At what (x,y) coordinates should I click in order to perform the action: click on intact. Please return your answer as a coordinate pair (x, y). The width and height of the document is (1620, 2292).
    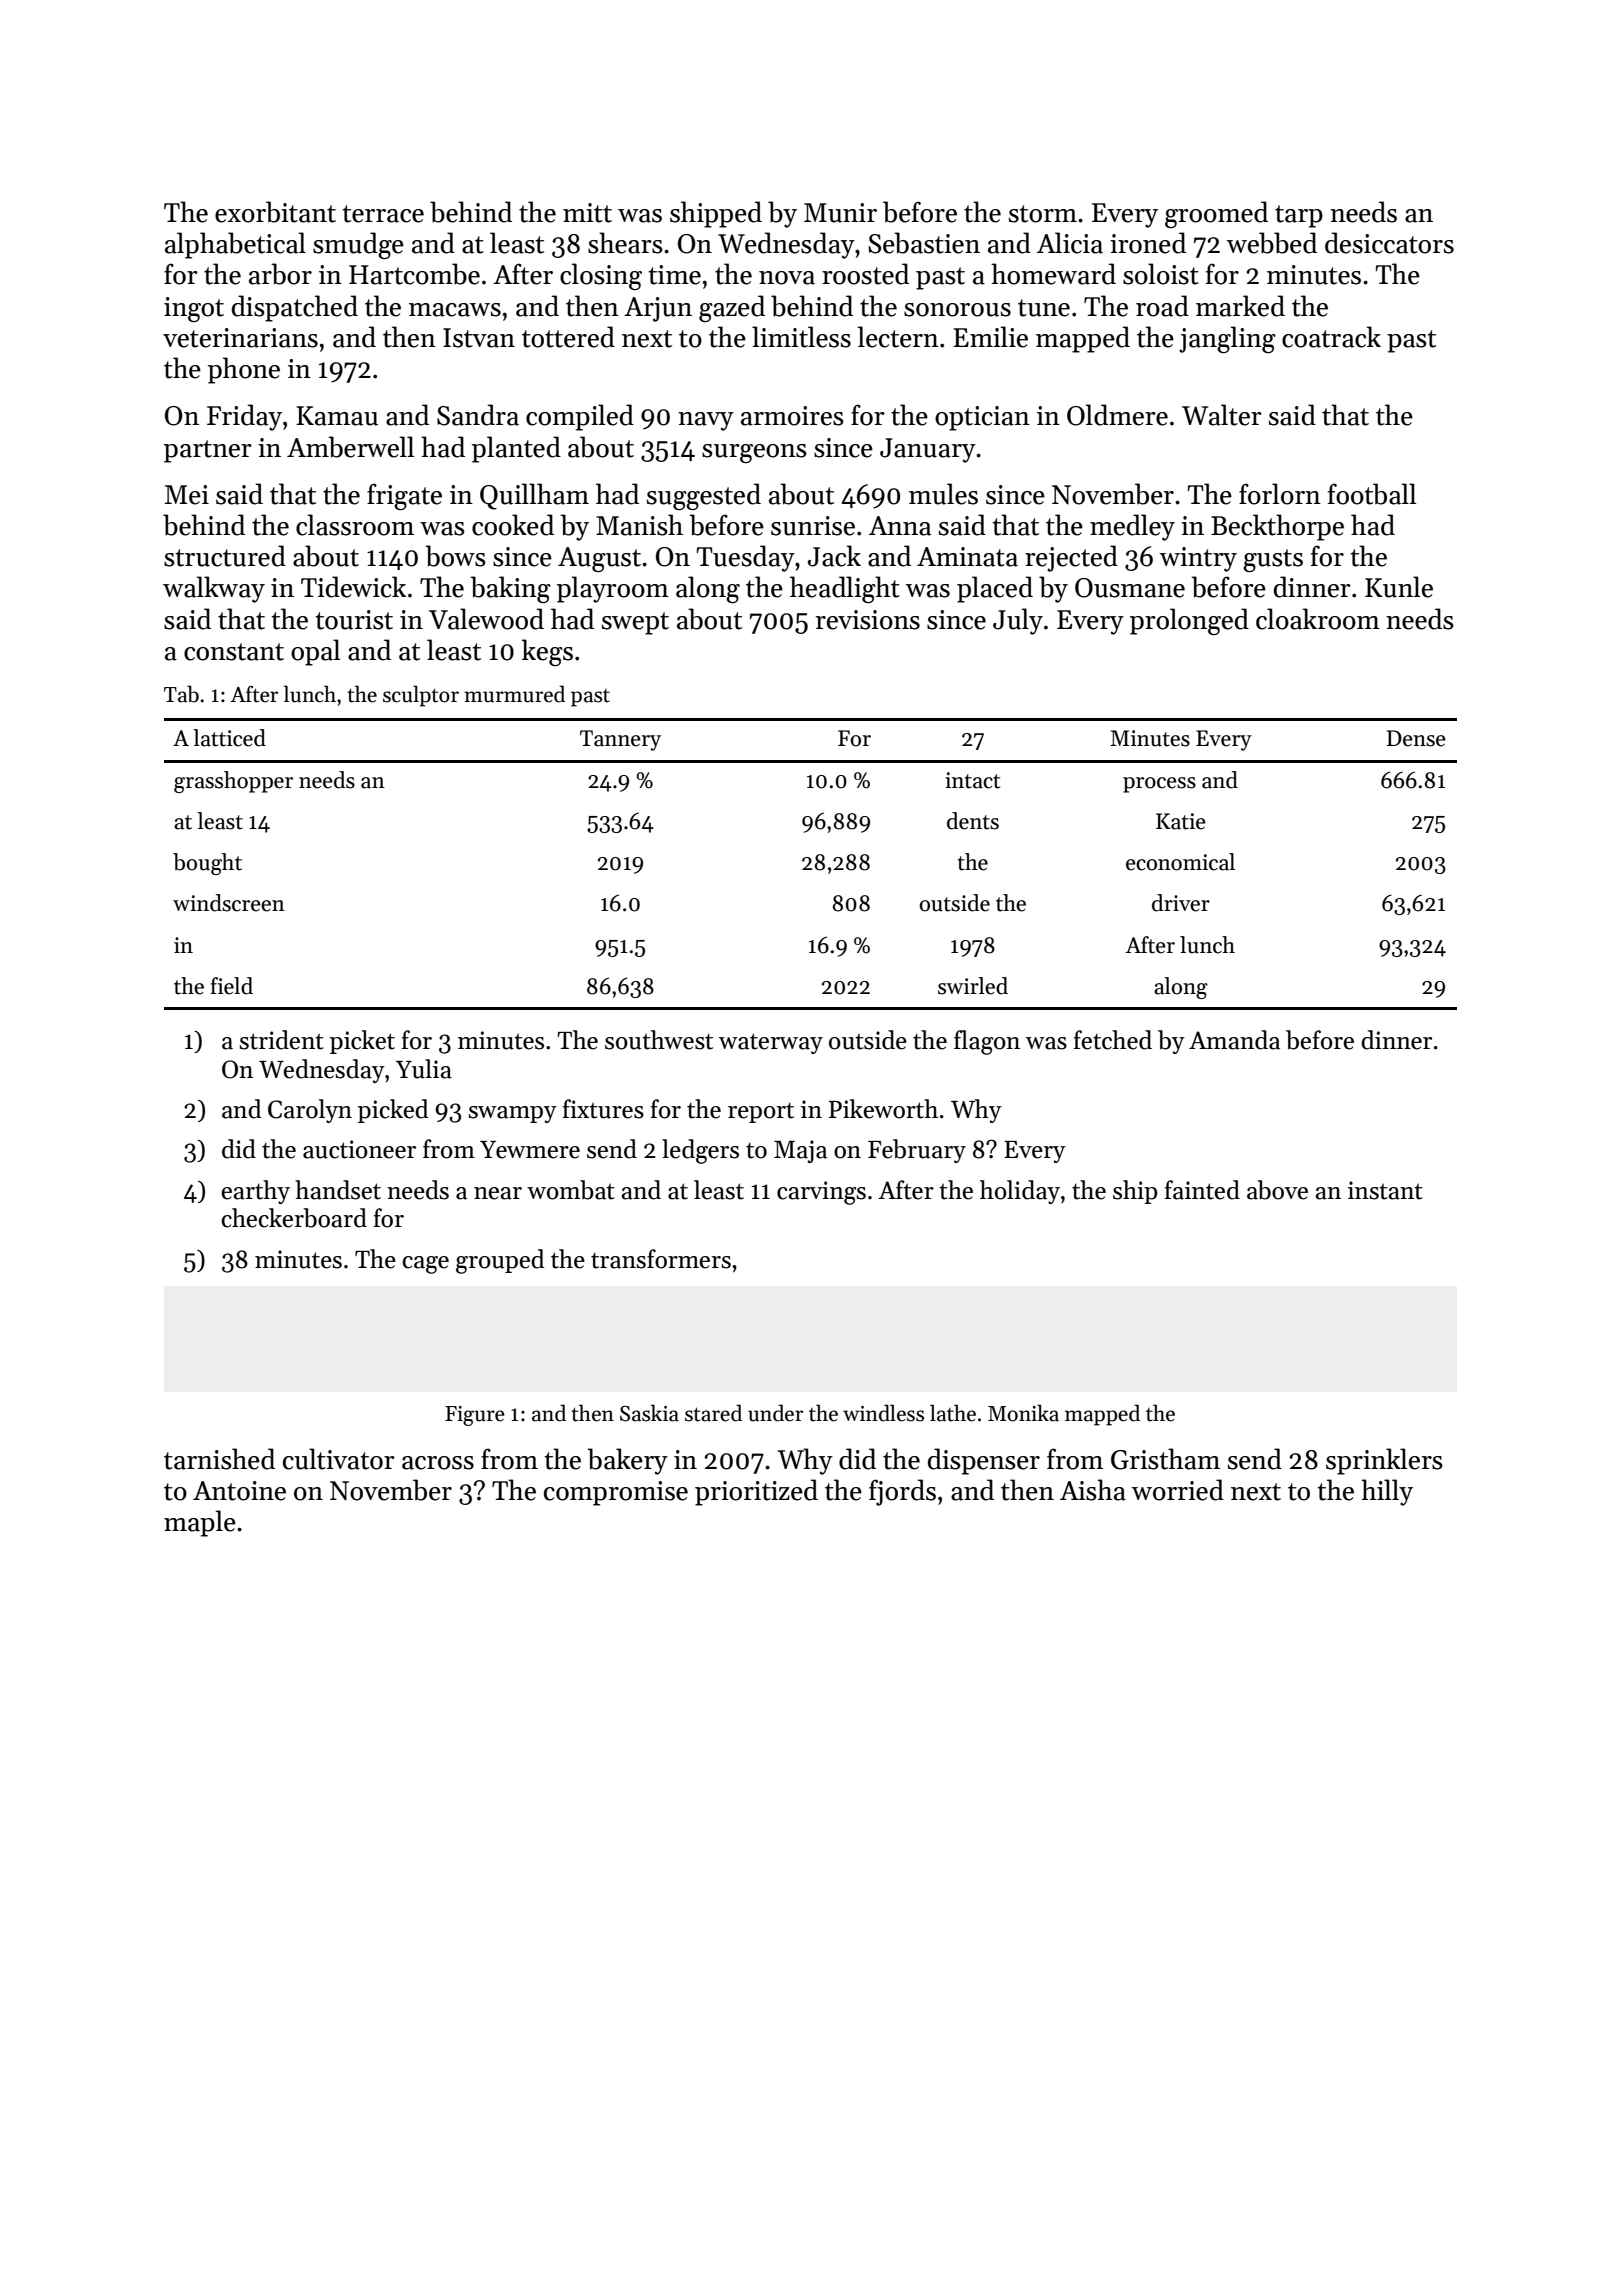
    Looking at the image, I should click on (972, 780).
